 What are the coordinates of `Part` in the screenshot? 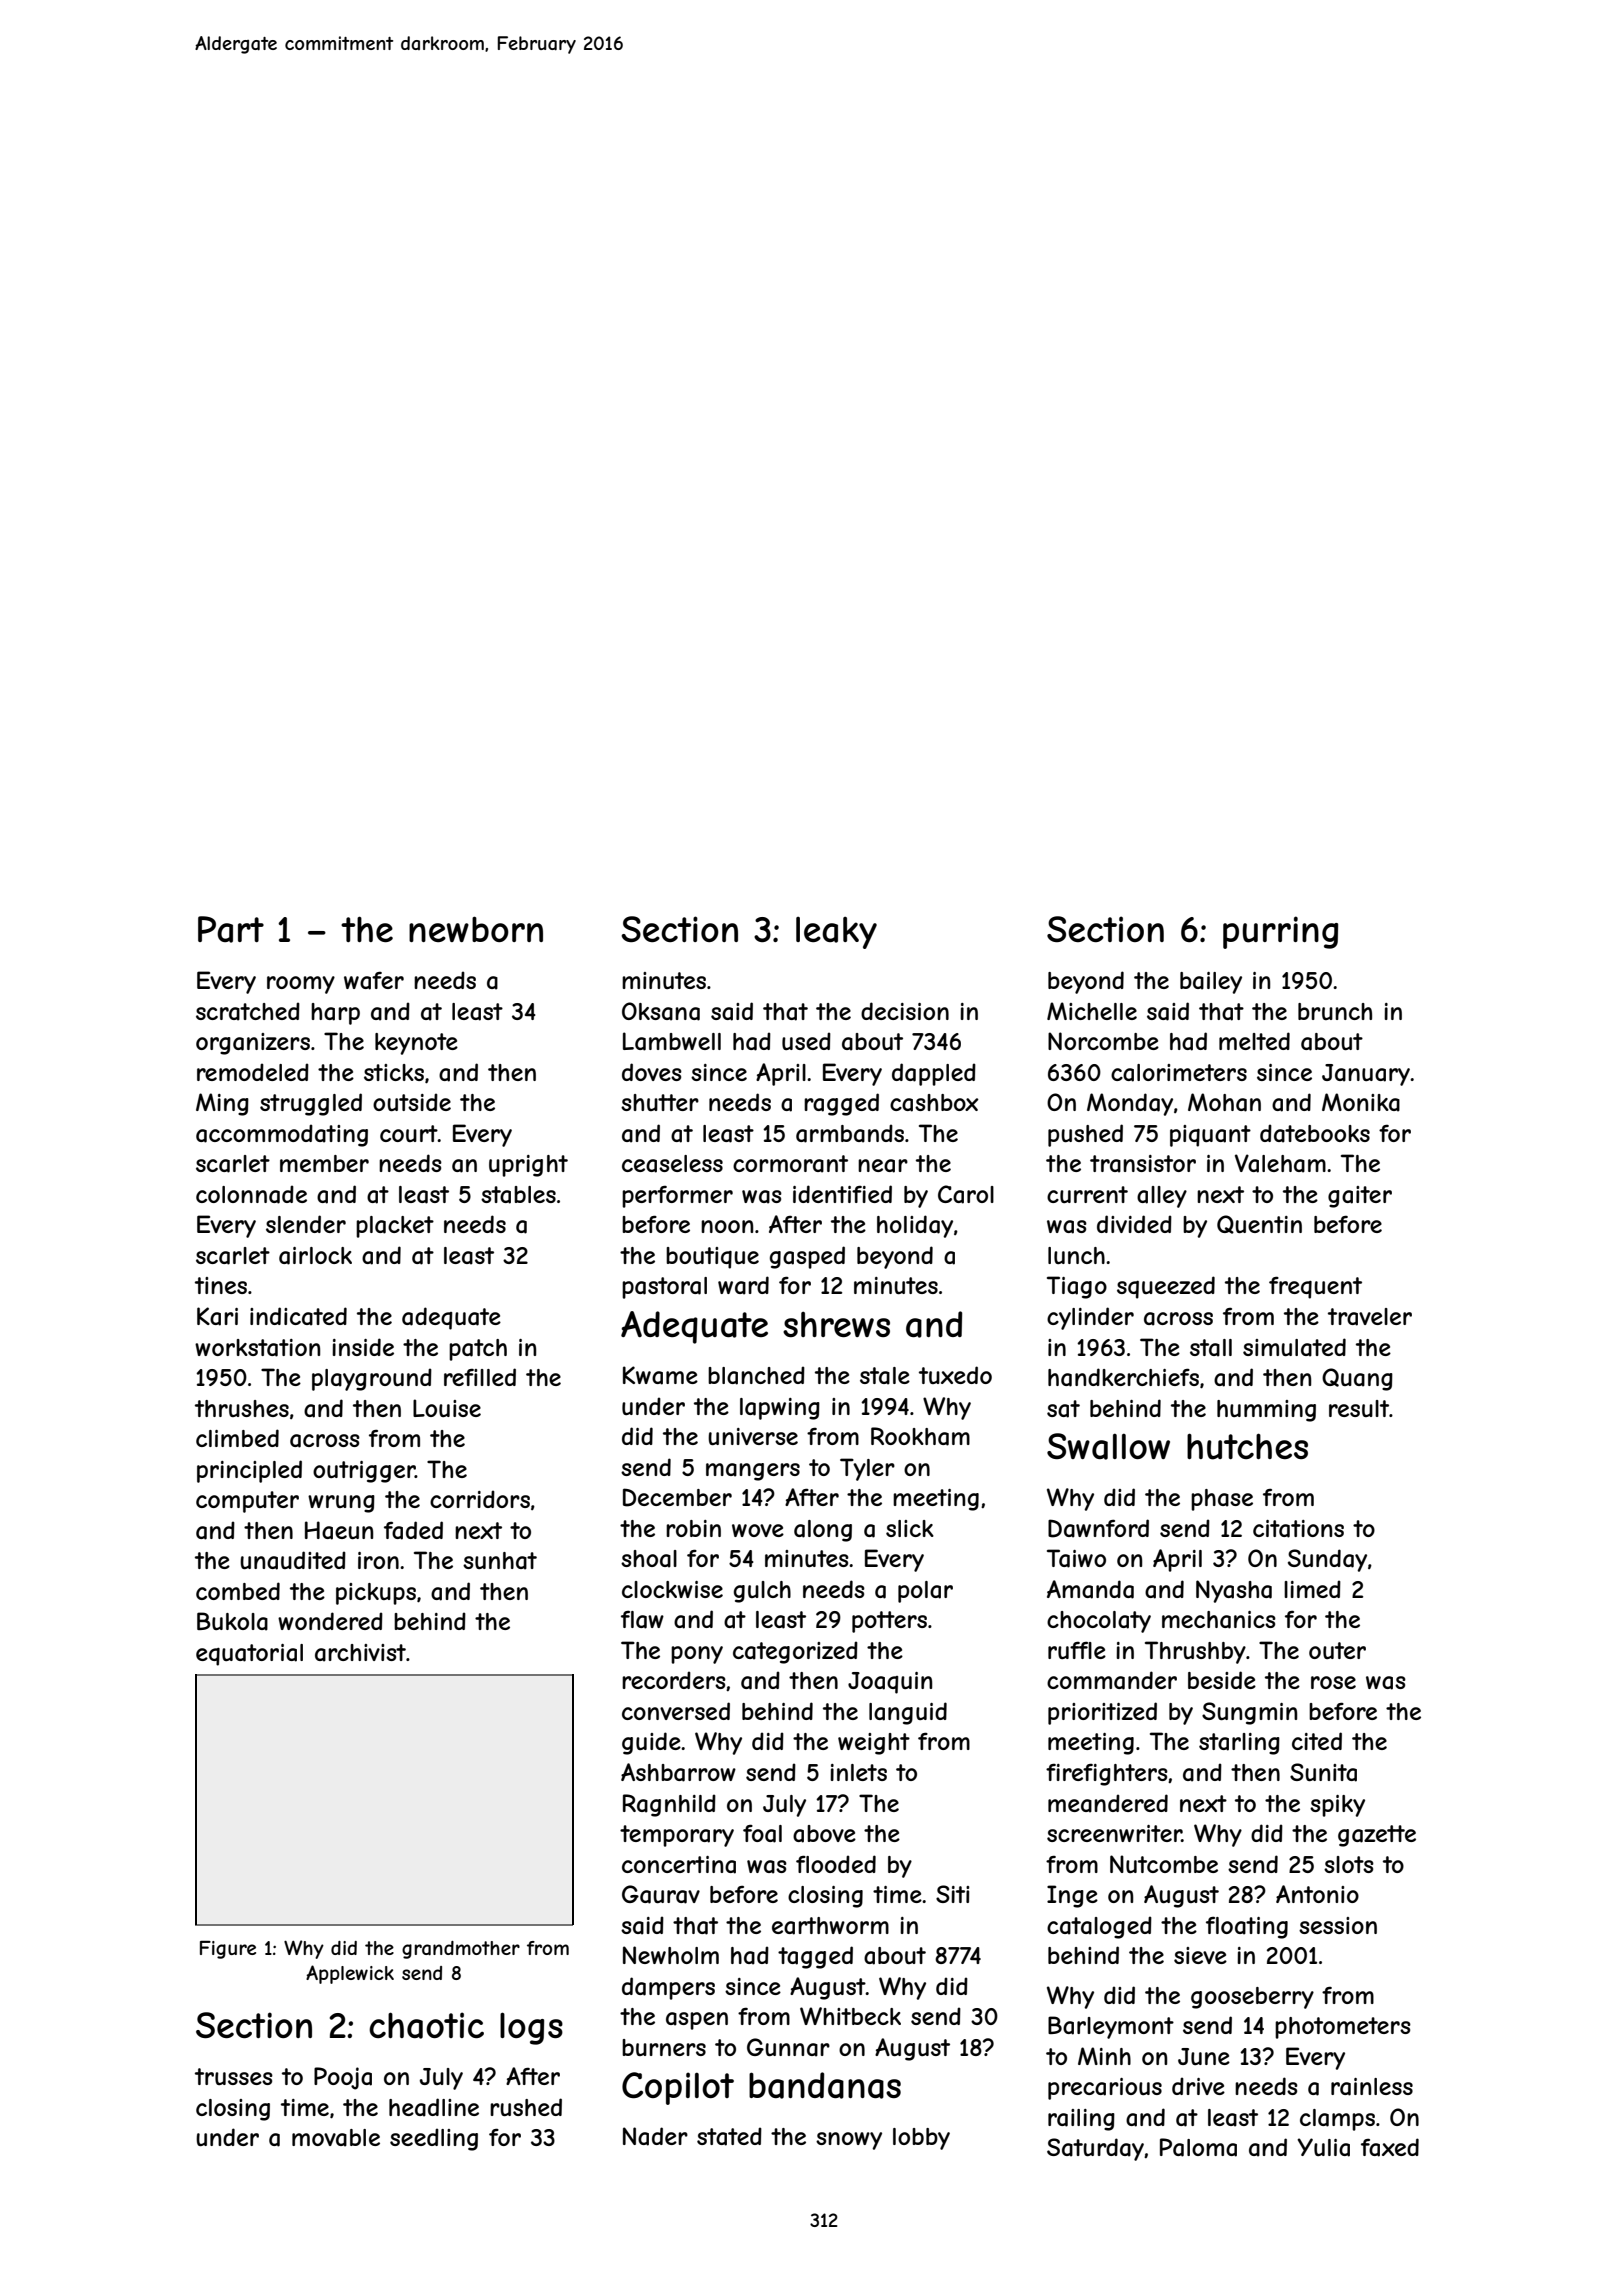 It's located at (231, 929).
